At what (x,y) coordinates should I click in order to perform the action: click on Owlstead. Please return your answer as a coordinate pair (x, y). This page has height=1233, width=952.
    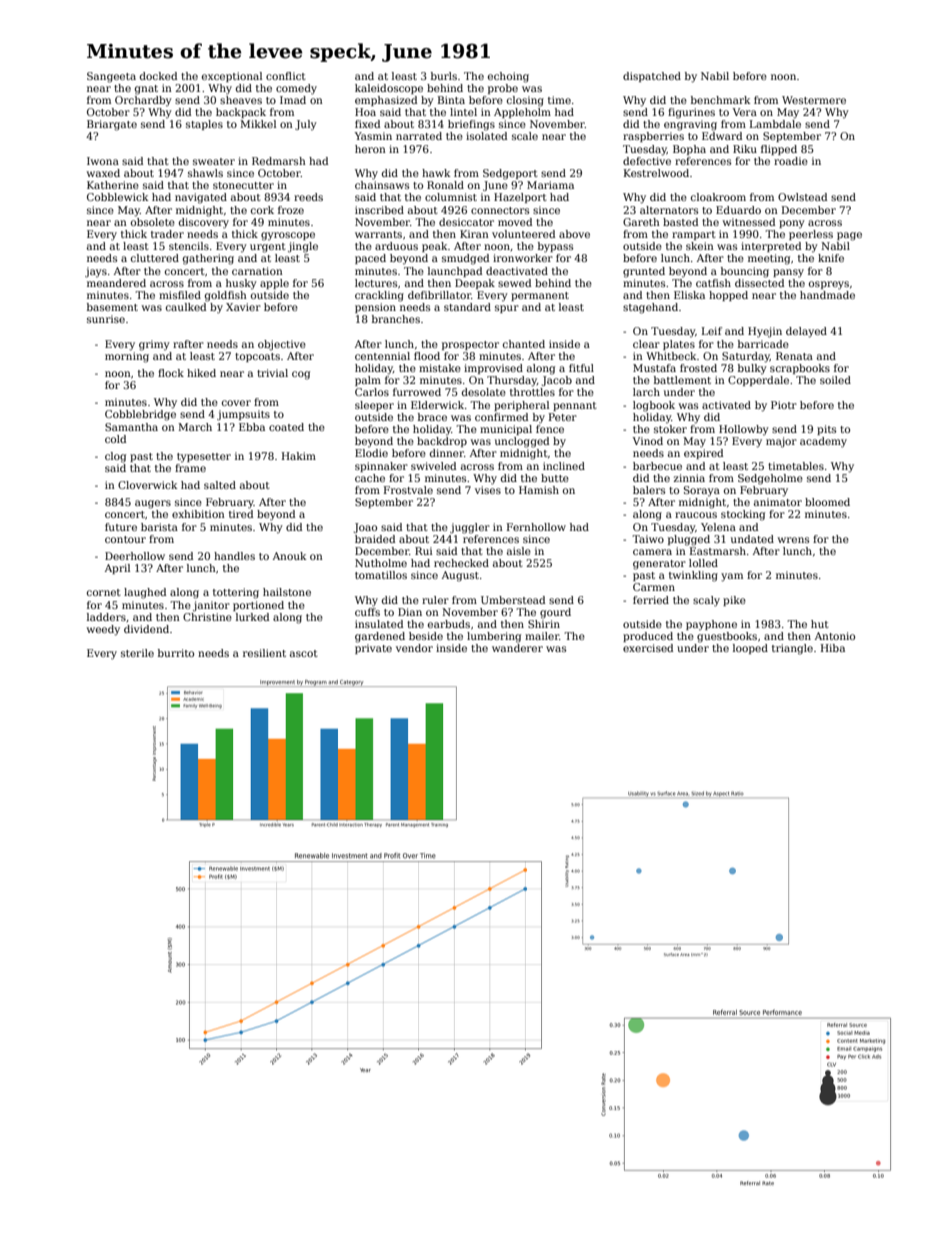
    Looking at the image, I should click on (802, 197).
